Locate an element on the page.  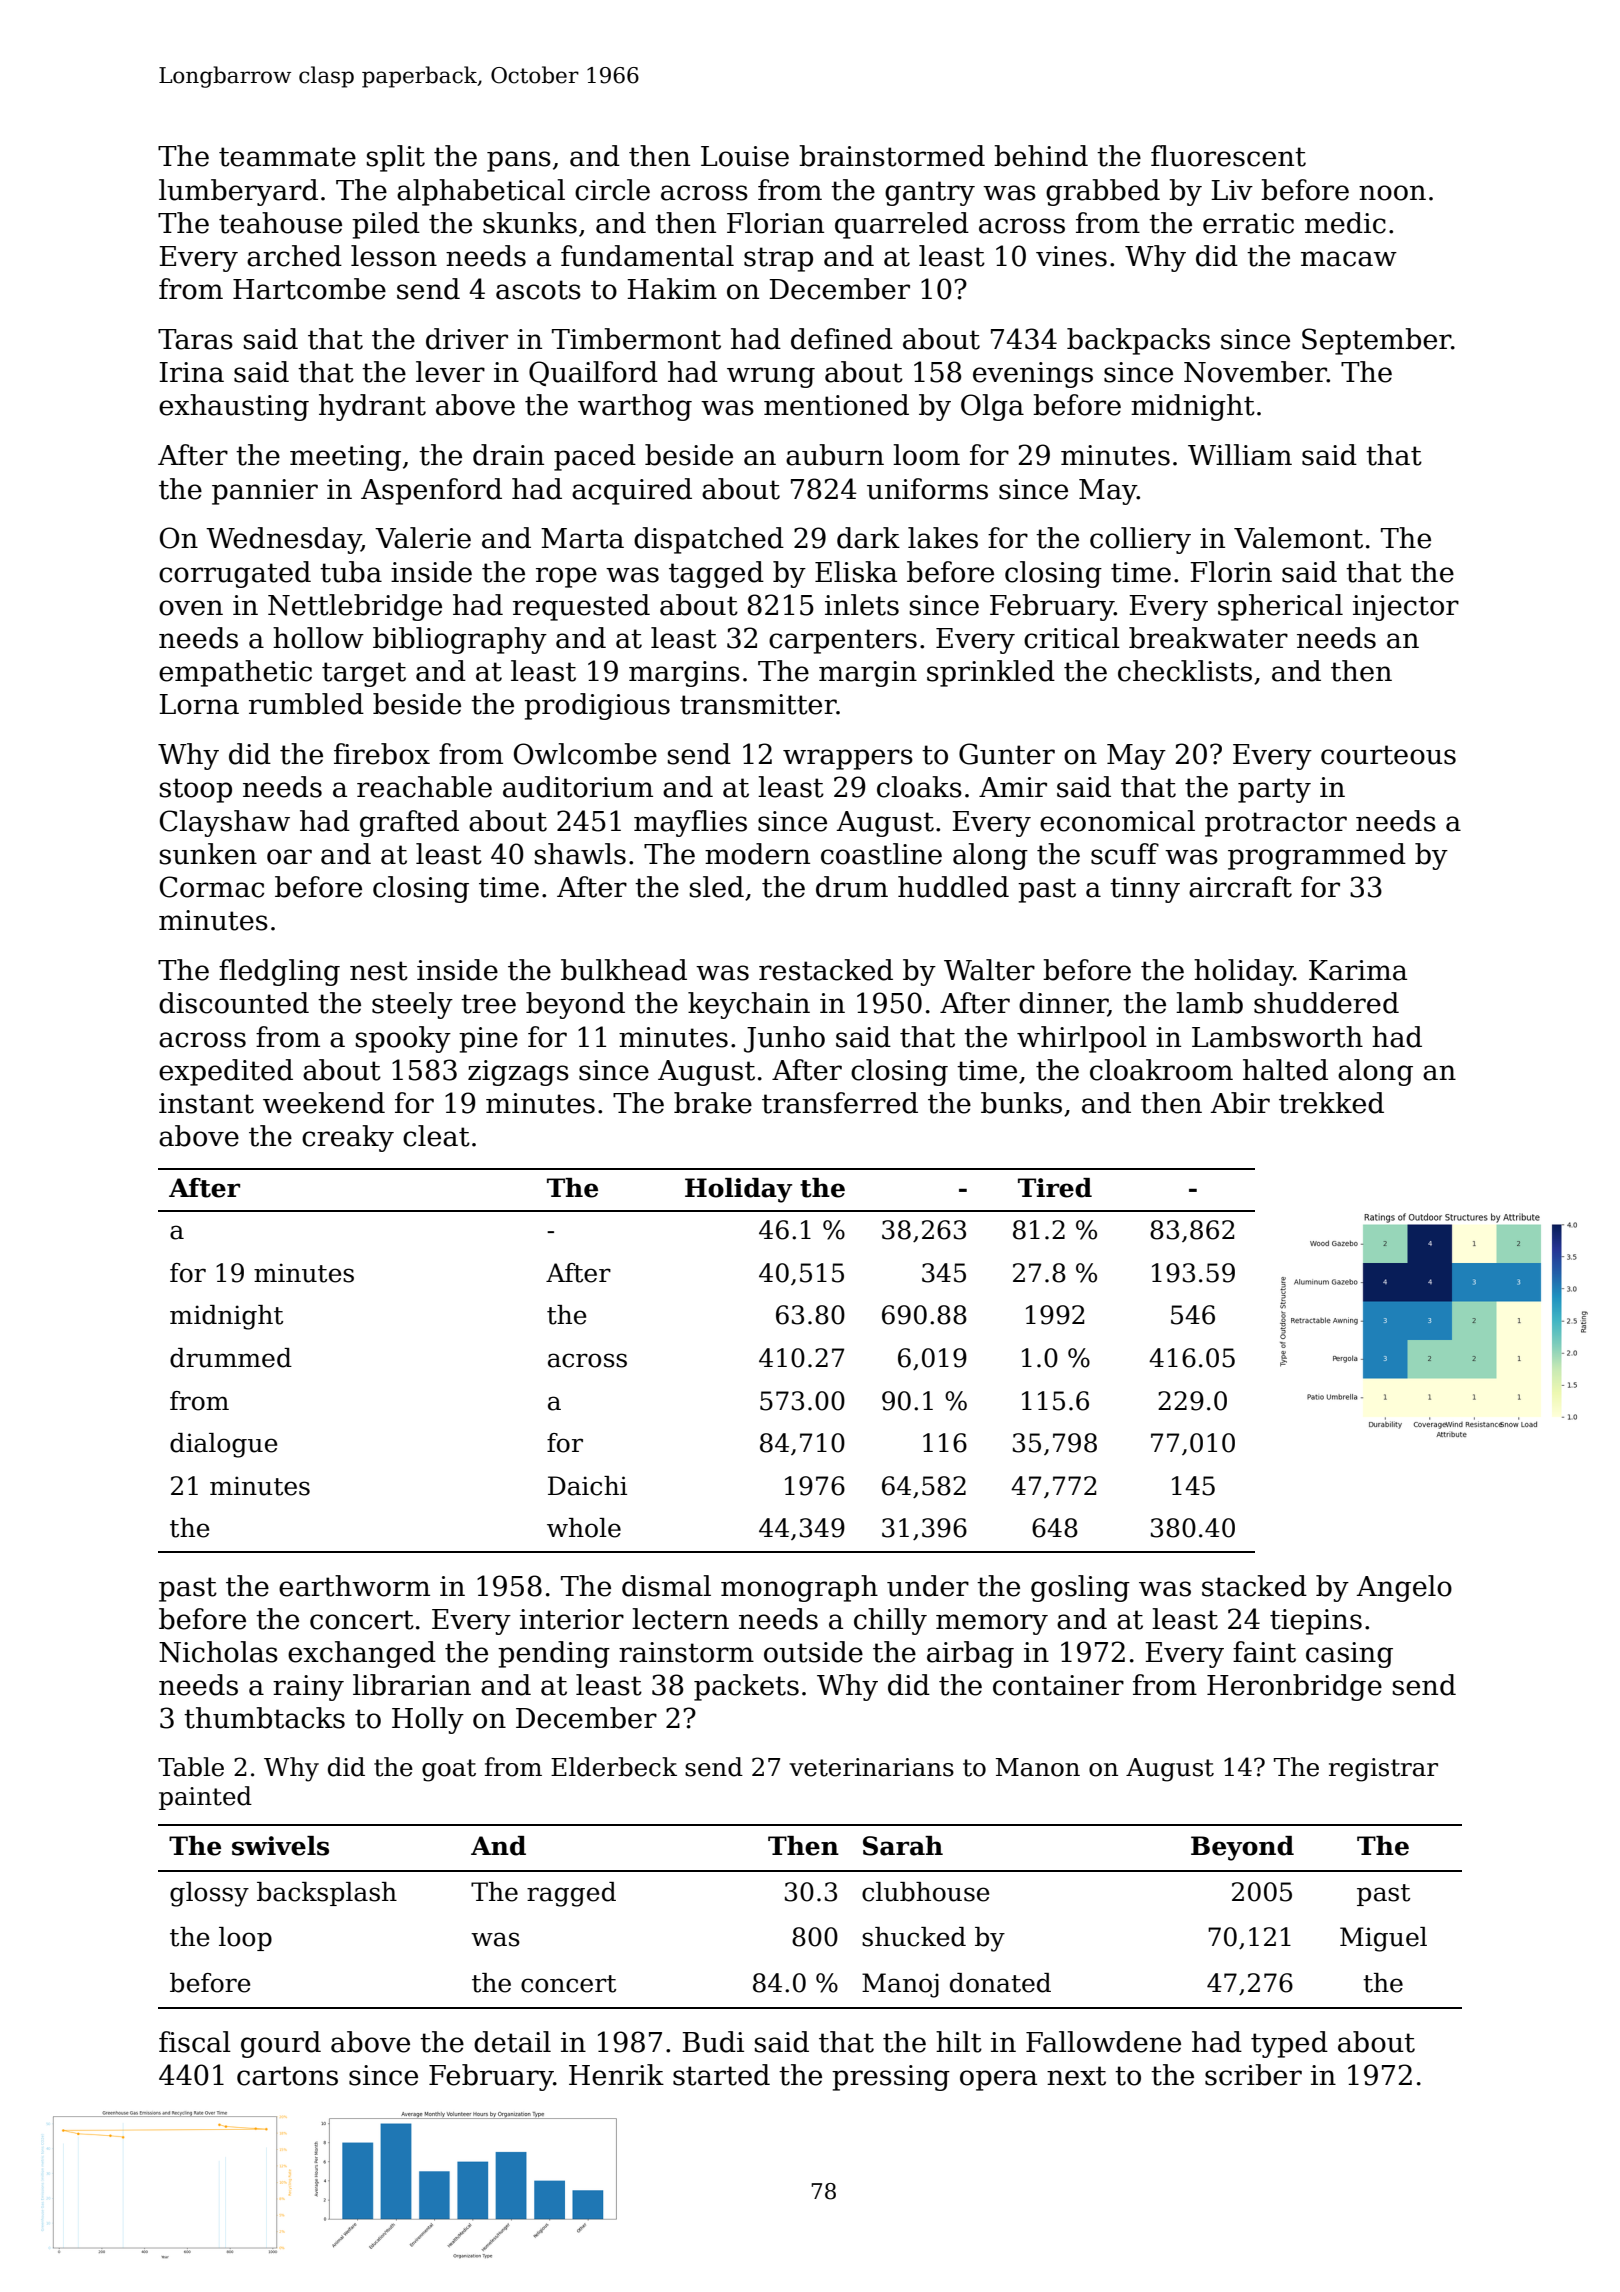
behind is located at coordinates (1041, 156).
